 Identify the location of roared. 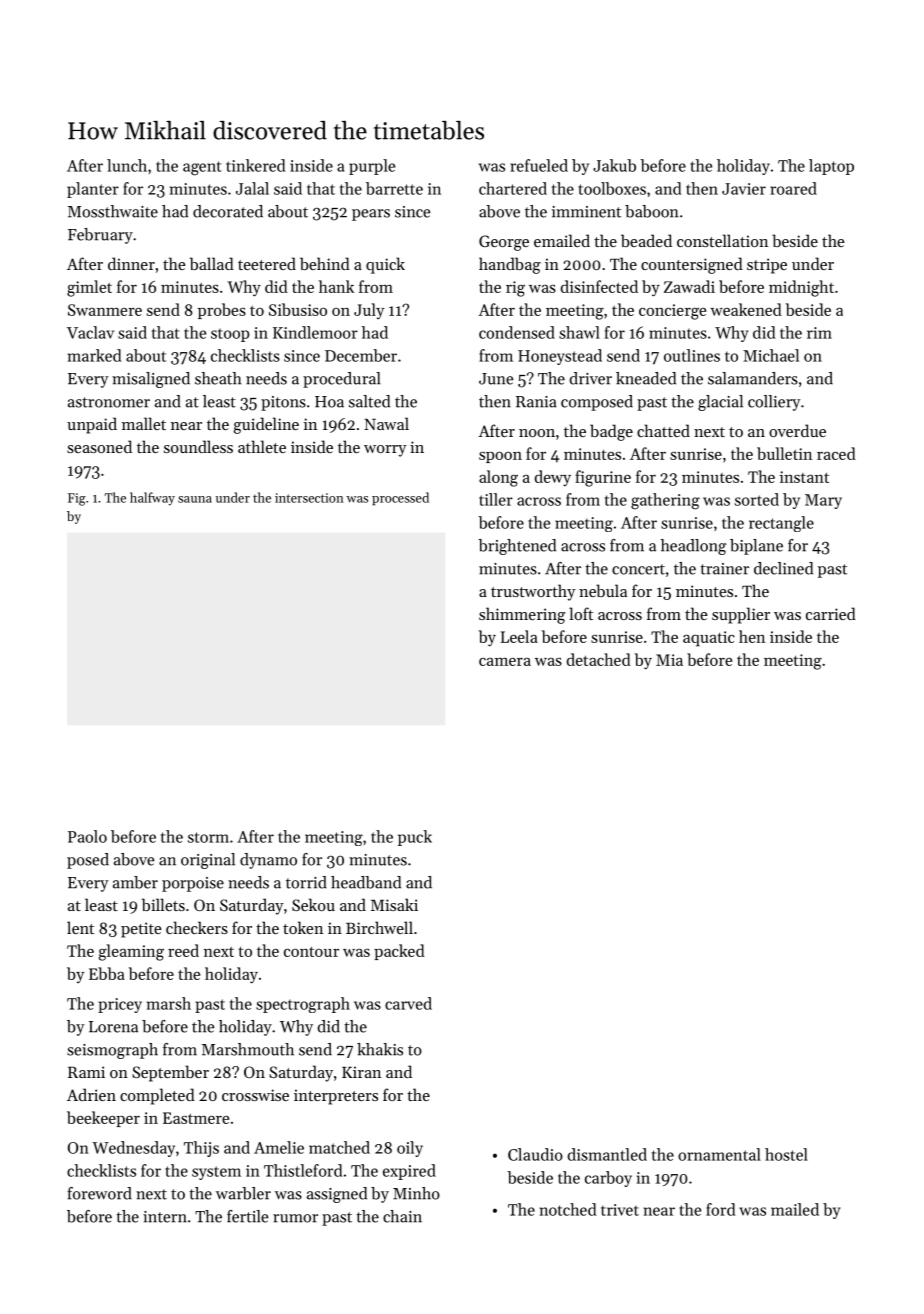
(793, 188).
